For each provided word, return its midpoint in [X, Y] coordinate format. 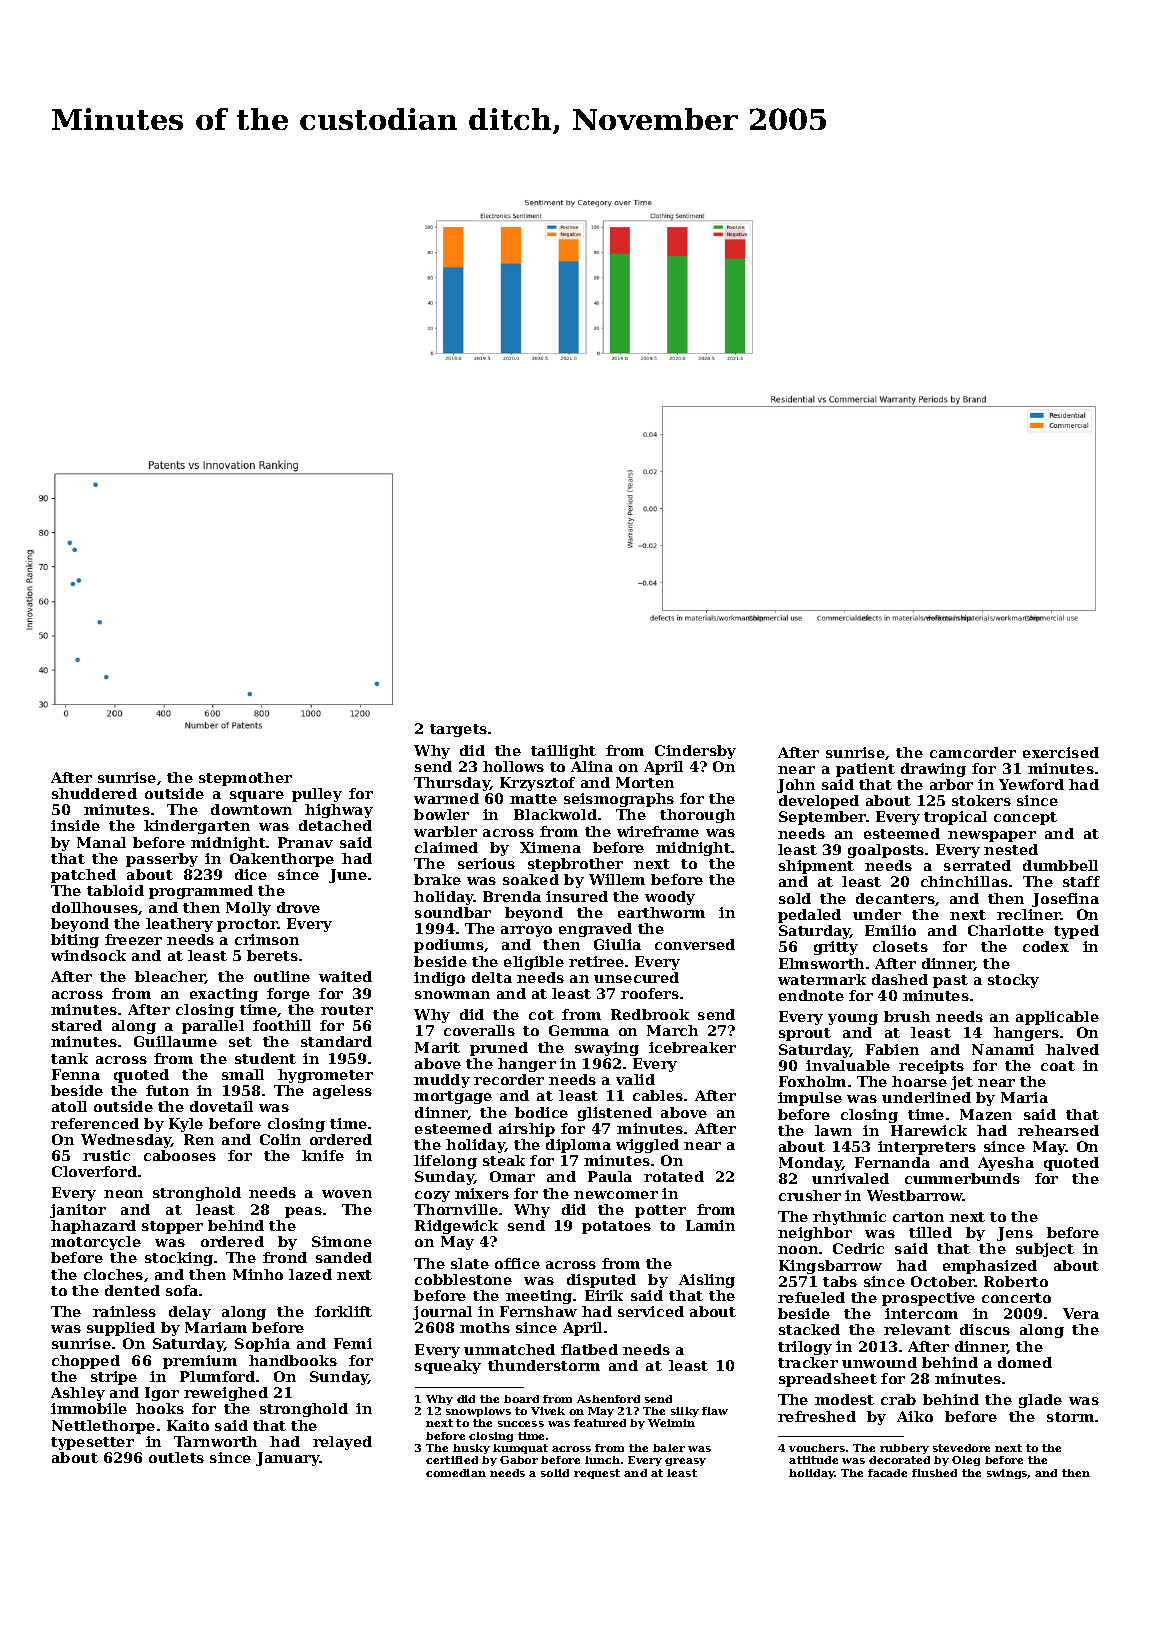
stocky [1013, 981]
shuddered [94, 793]
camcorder [973, 752]
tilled [930, 1232]
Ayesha [1006, 1164]
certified [452, 1460]
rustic [106, 1155]
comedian [456, 1473]
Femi [353, 1343]
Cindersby [695, 752]
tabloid [115, 890]
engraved [595, 930]
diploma [578, 1146]
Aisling [707, 1281]
